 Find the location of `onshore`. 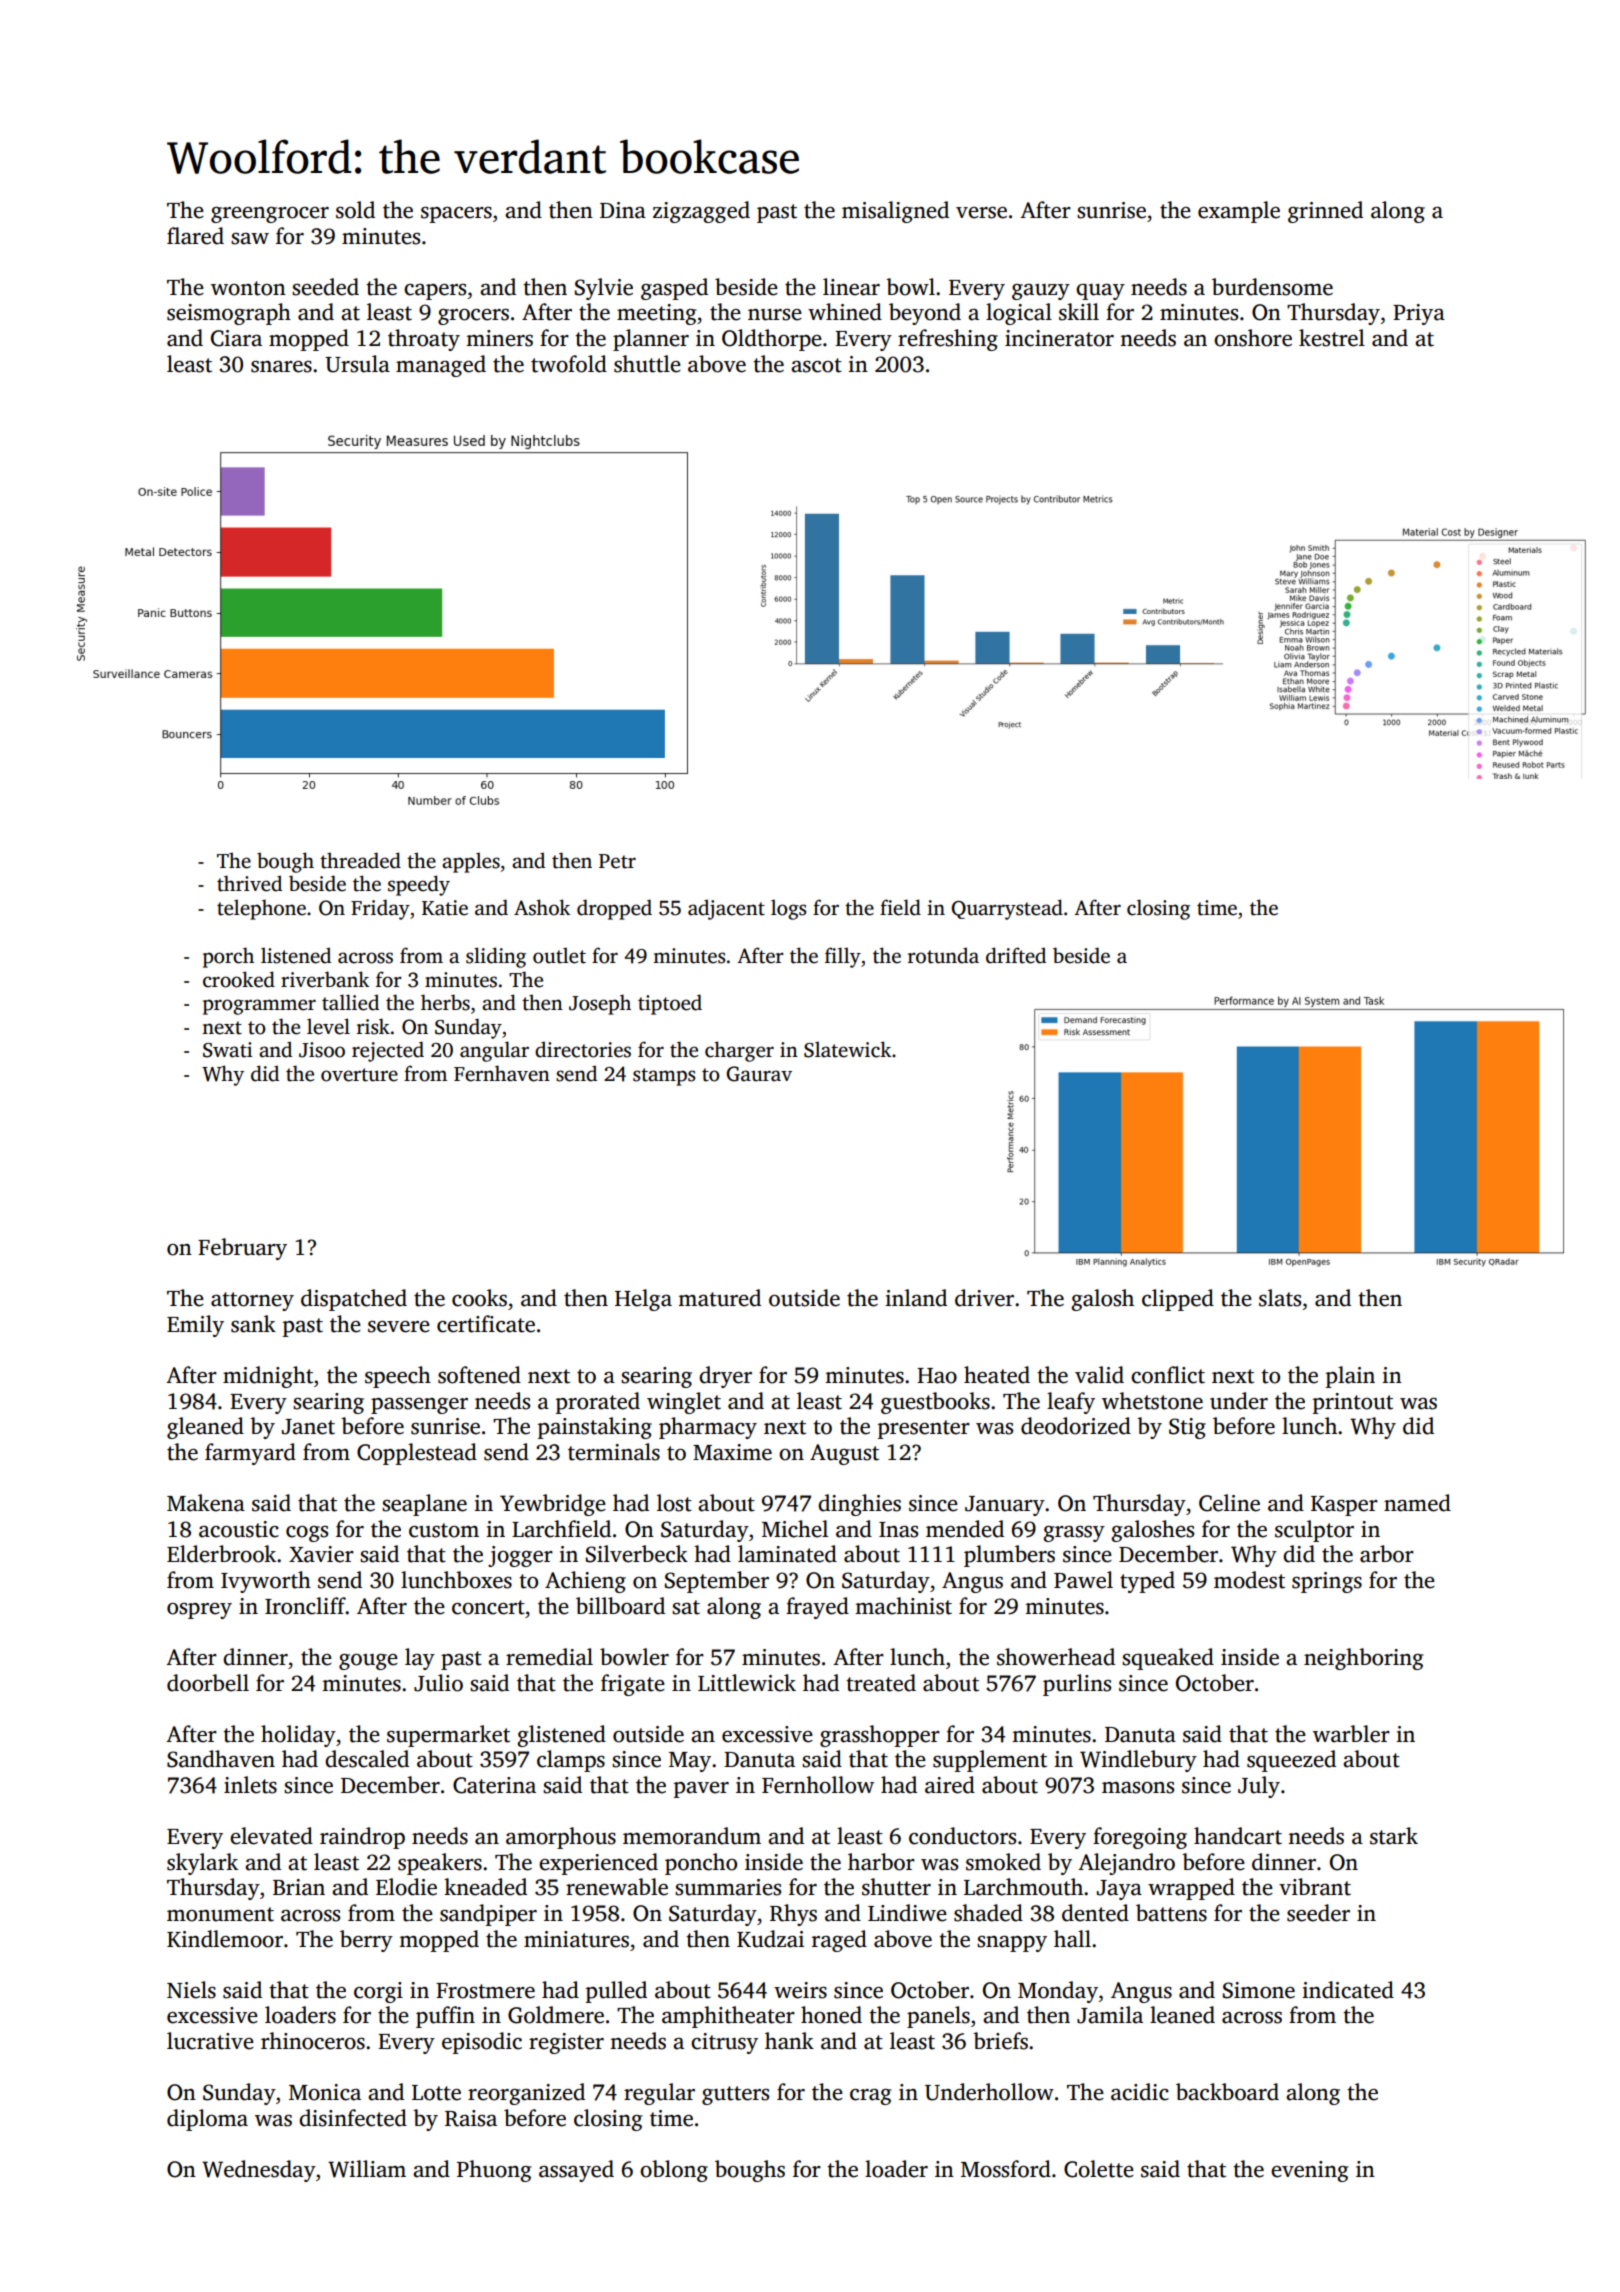

onshore is located at coordinates (1253, 338).
